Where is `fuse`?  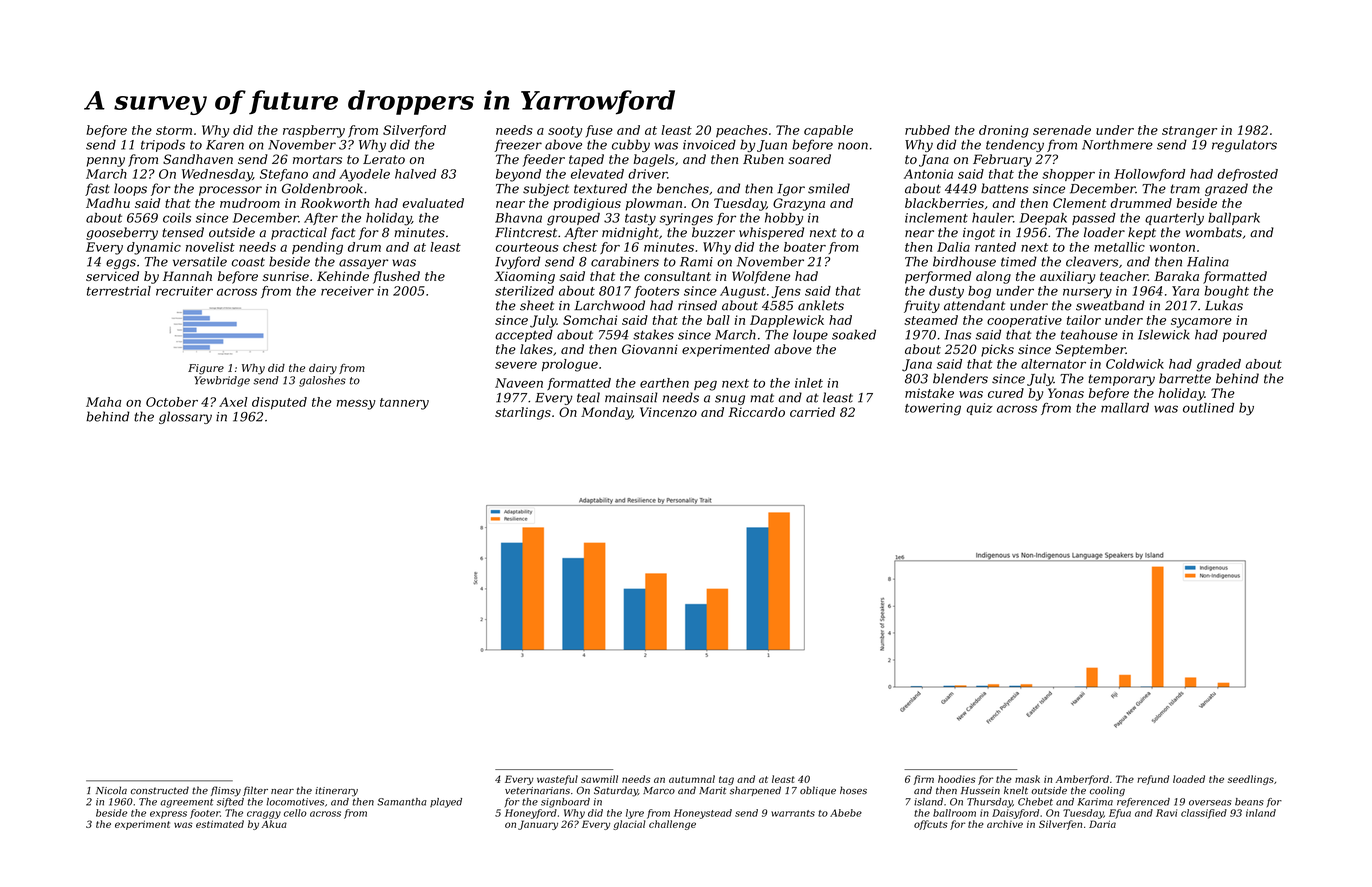
fuse is located at coordinates (599, 131).
